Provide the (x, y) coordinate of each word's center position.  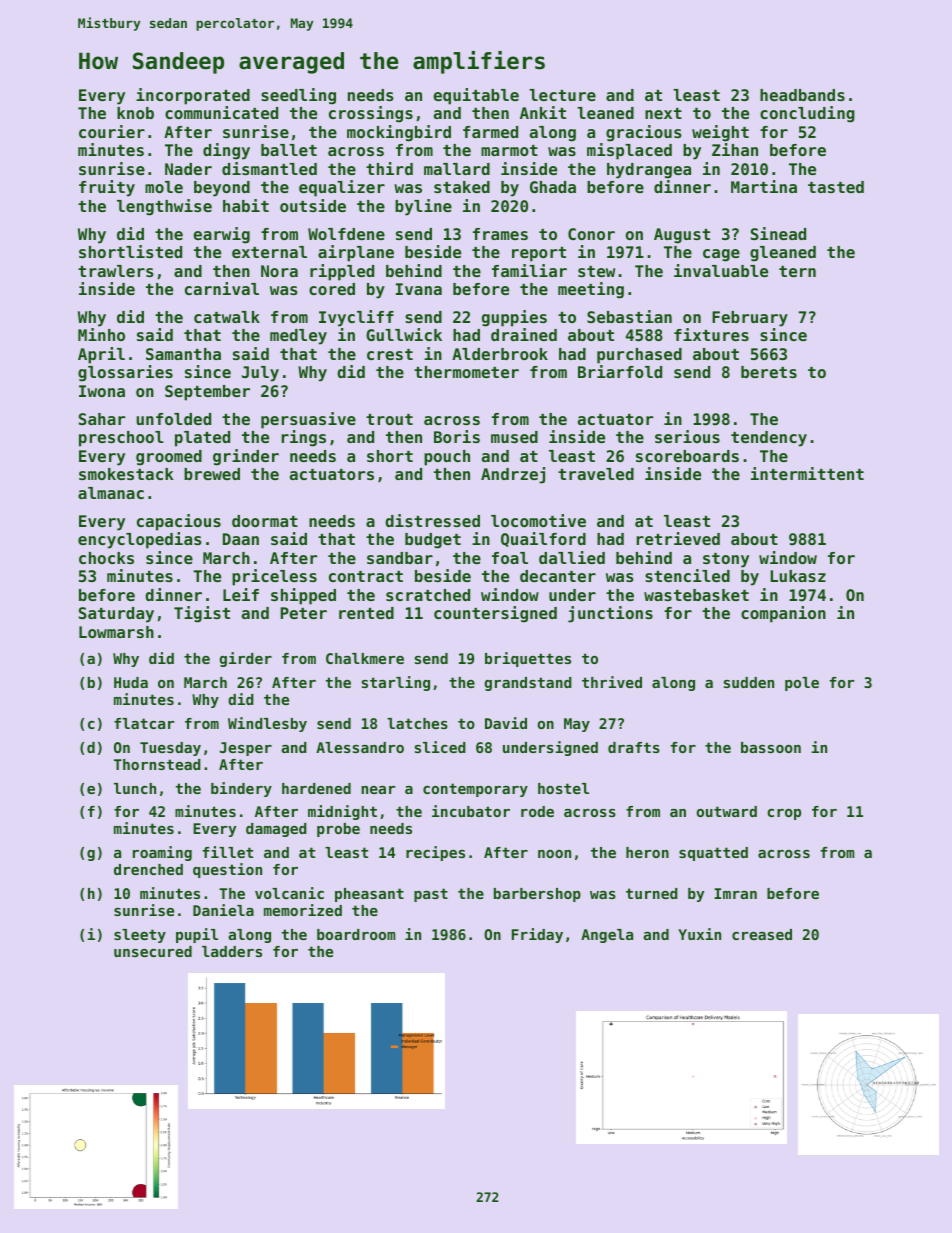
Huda (131, 682)
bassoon (771, 747)
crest (390, 354)
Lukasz (798, 576)
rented (366, 613)
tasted (836, 187)
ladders (232, 951)
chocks (106, 558)
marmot (509, 150)
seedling (298, 96)
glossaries (125, 373)
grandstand (528, 684)
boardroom (356, 934)
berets (769, 372)
